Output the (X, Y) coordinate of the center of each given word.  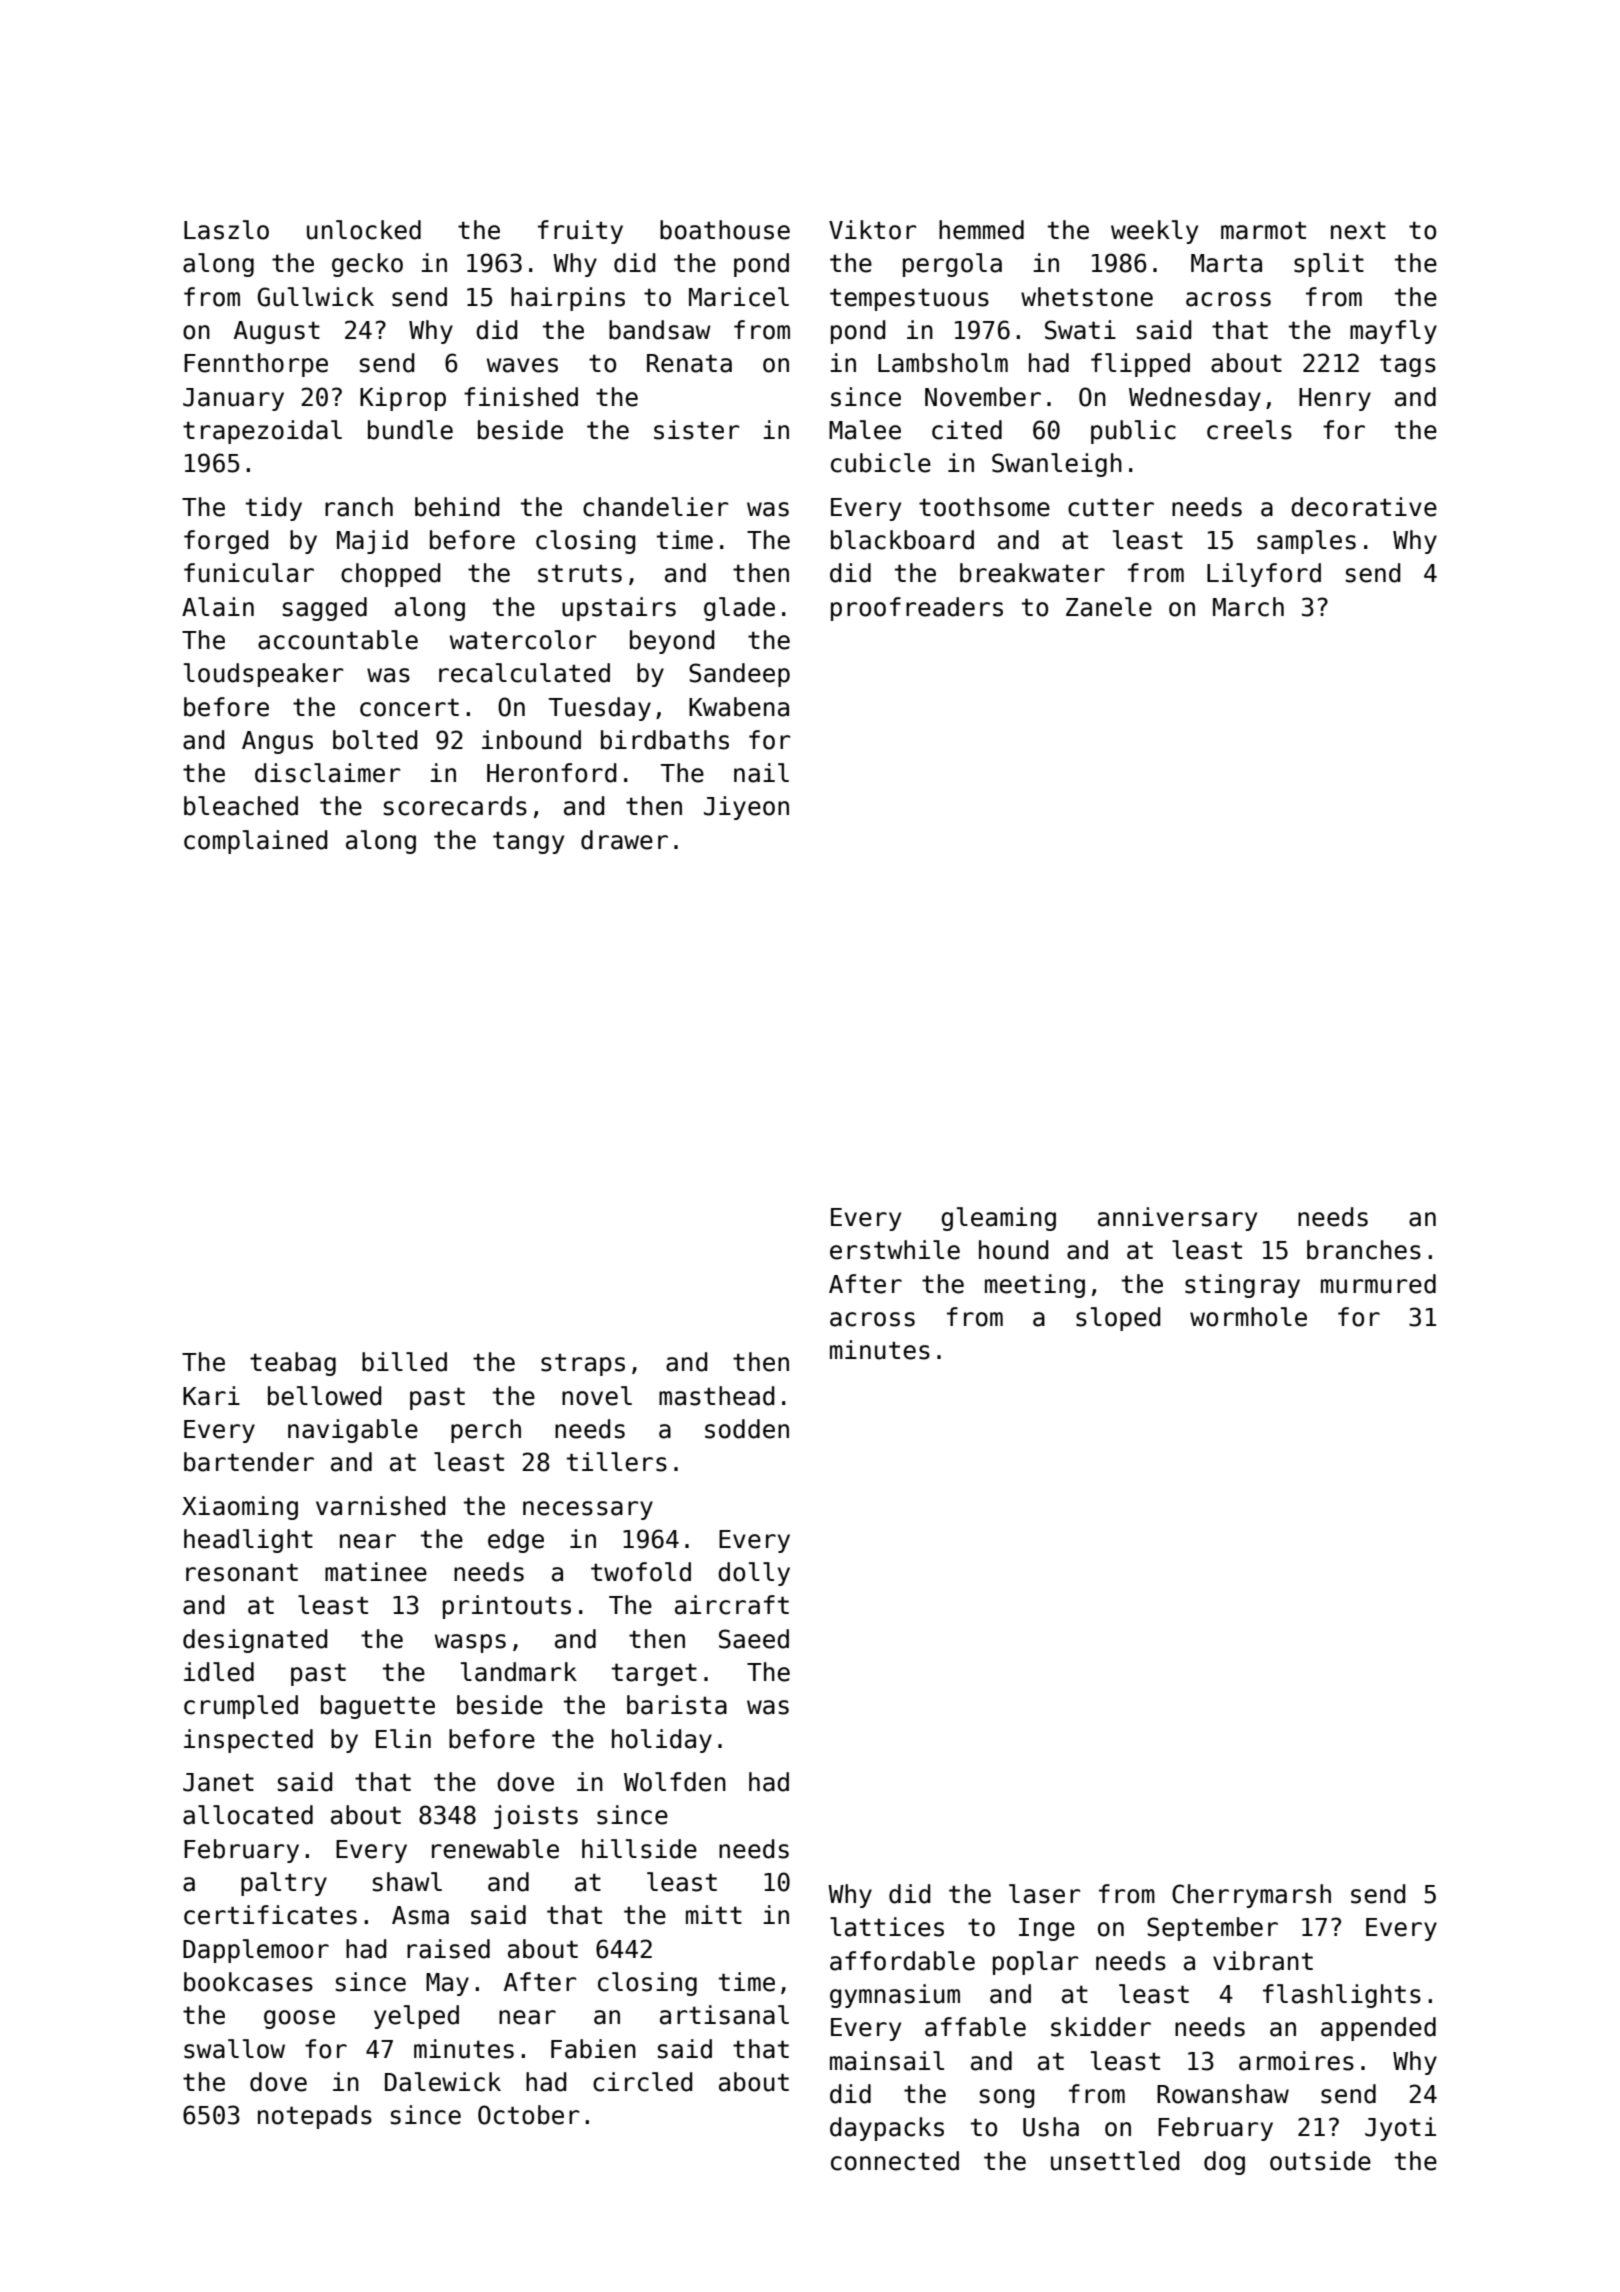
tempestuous (909, 299)
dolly (754, 1574)
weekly (1154, 232)
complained (255, 842)
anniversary (1177, 1219)
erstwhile (895, 1250)
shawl (407, 1882)
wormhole (1248, 1317)
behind (457, 507)
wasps (470, 1643)
